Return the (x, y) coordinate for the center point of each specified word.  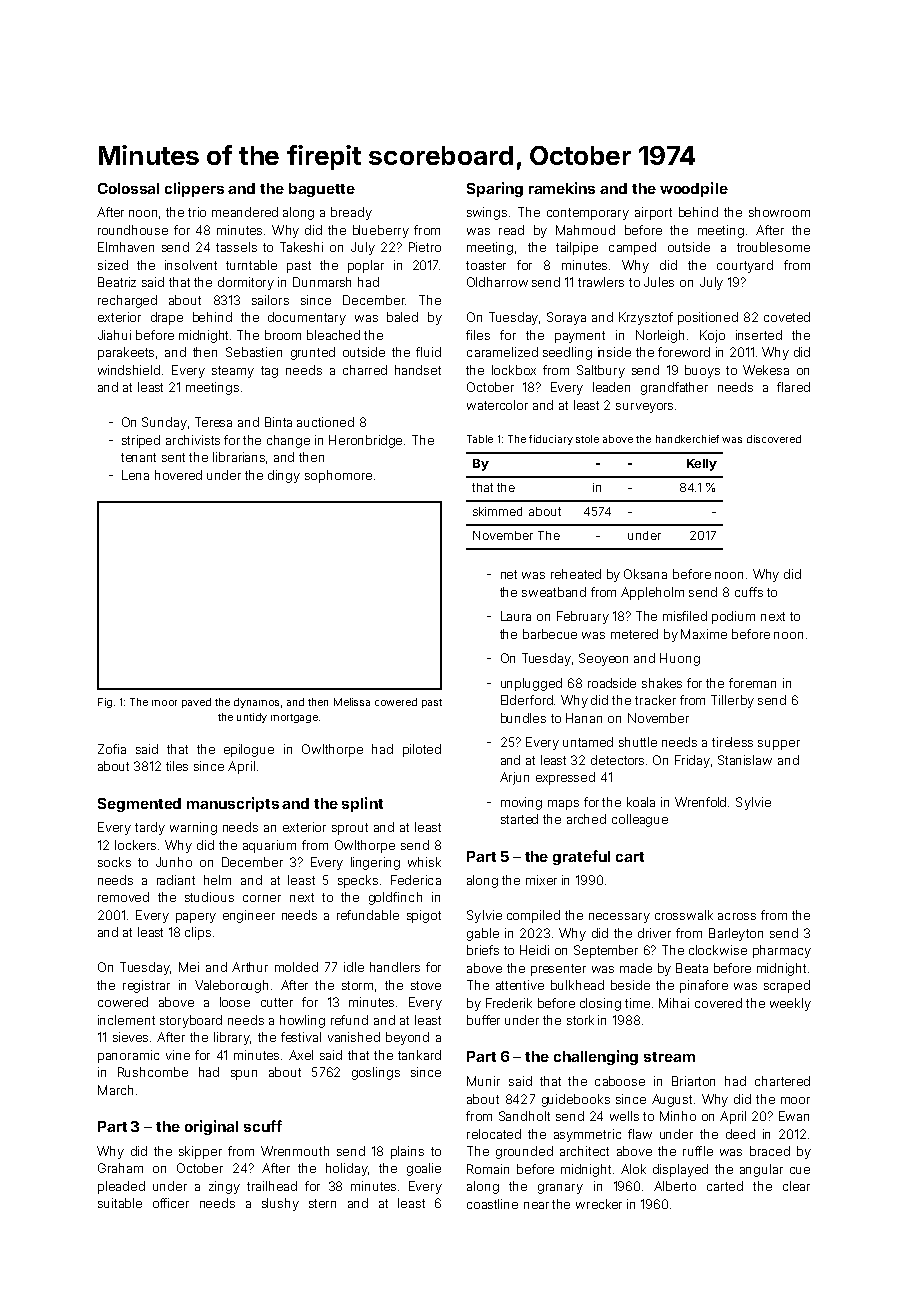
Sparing (495, 189)
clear (796, 1186)
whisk (424, 862)
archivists (193, 440)
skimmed (497, 511)
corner (262, 898)
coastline (492, 1204)
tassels (236, 247)
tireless (732, 742)
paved (196, 703)
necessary (619, 918)
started (519, 819)
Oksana (645, 574)
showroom (779, 212)
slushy (280, 1204)
